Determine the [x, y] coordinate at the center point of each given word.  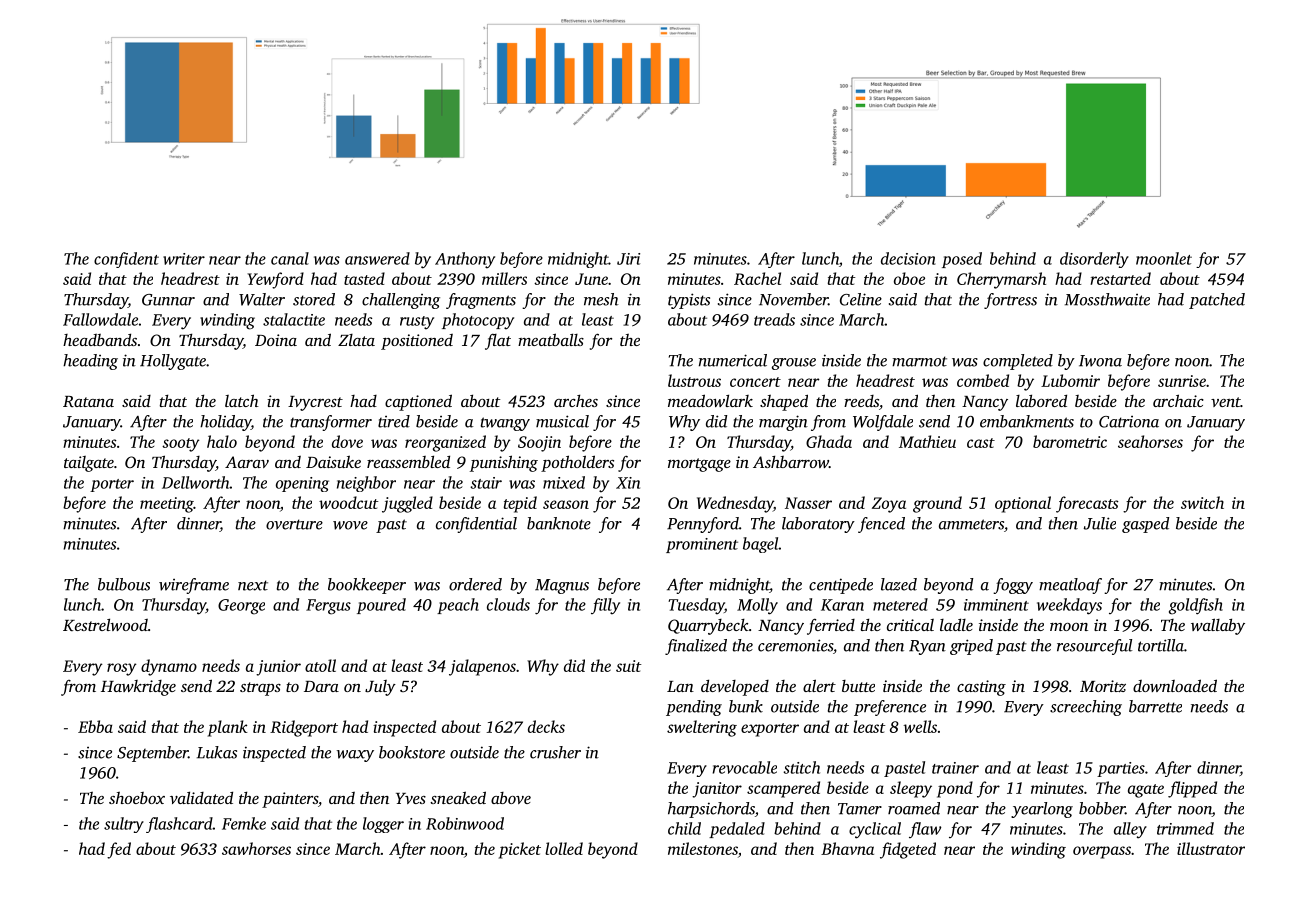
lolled [564, 848]
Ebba [95, 726]
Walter [262, 299]
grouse [794, 364]
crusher [555, 752]
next [253, 585]
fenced [881, 525]
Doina [276, 340]
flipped [1192, 789]
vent [1226, 402]
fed [119, 850]
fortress [1010, 301]
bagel [761, 545]
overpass [1102, 852]
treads [774, 319]
